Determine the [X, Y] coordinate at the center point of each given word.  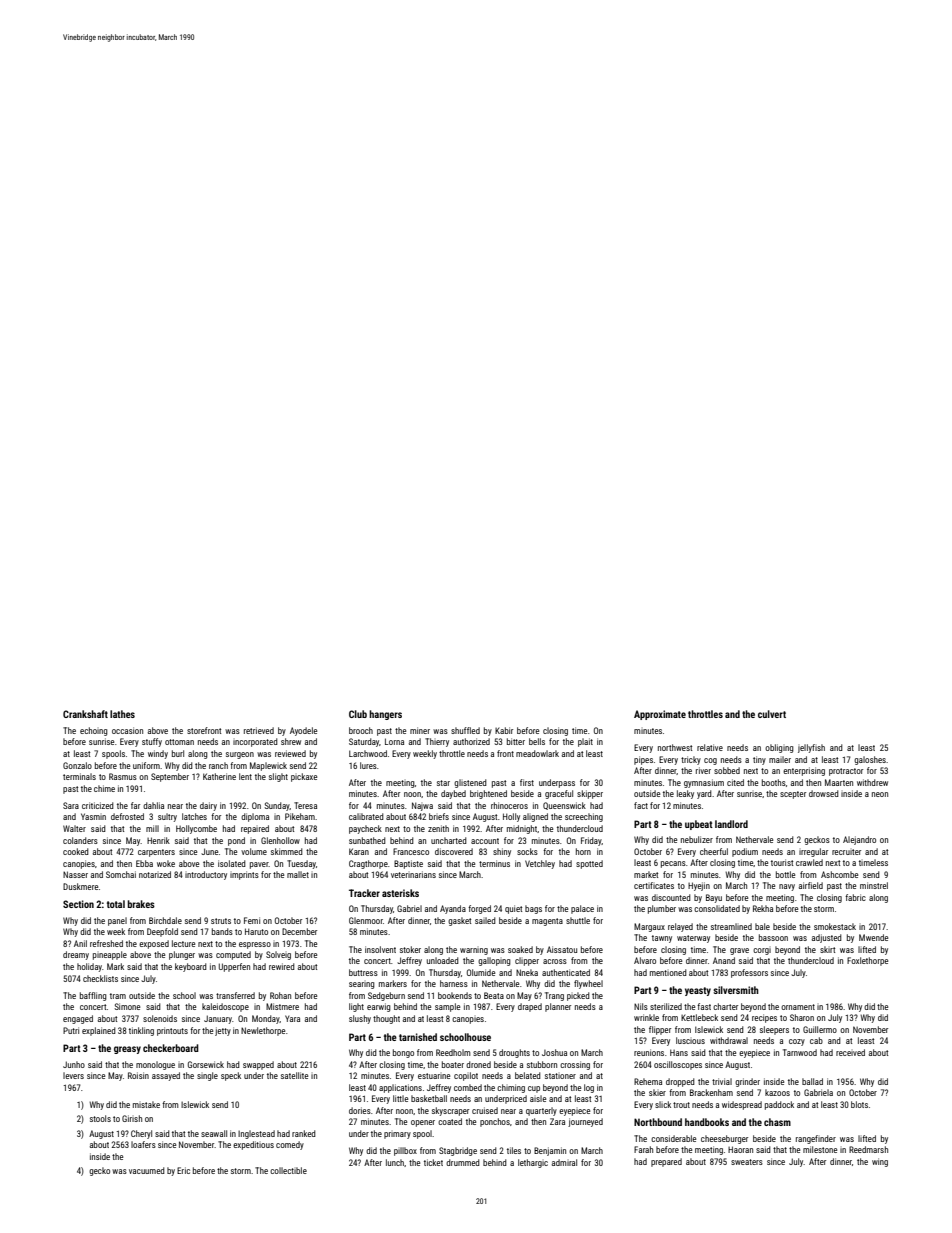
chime [104, 788]
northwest [675, 747]
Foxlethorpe [867, 961]
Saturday [364, 742]
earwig [379, 1007]
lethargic [533, 1163]
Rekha [763, 908]
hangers [385, 715]
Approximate [660, 715]
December [299, 931]
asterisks [400, 893]
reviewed [290, 753]
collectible [288, 1170]
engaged [78, 1019]
